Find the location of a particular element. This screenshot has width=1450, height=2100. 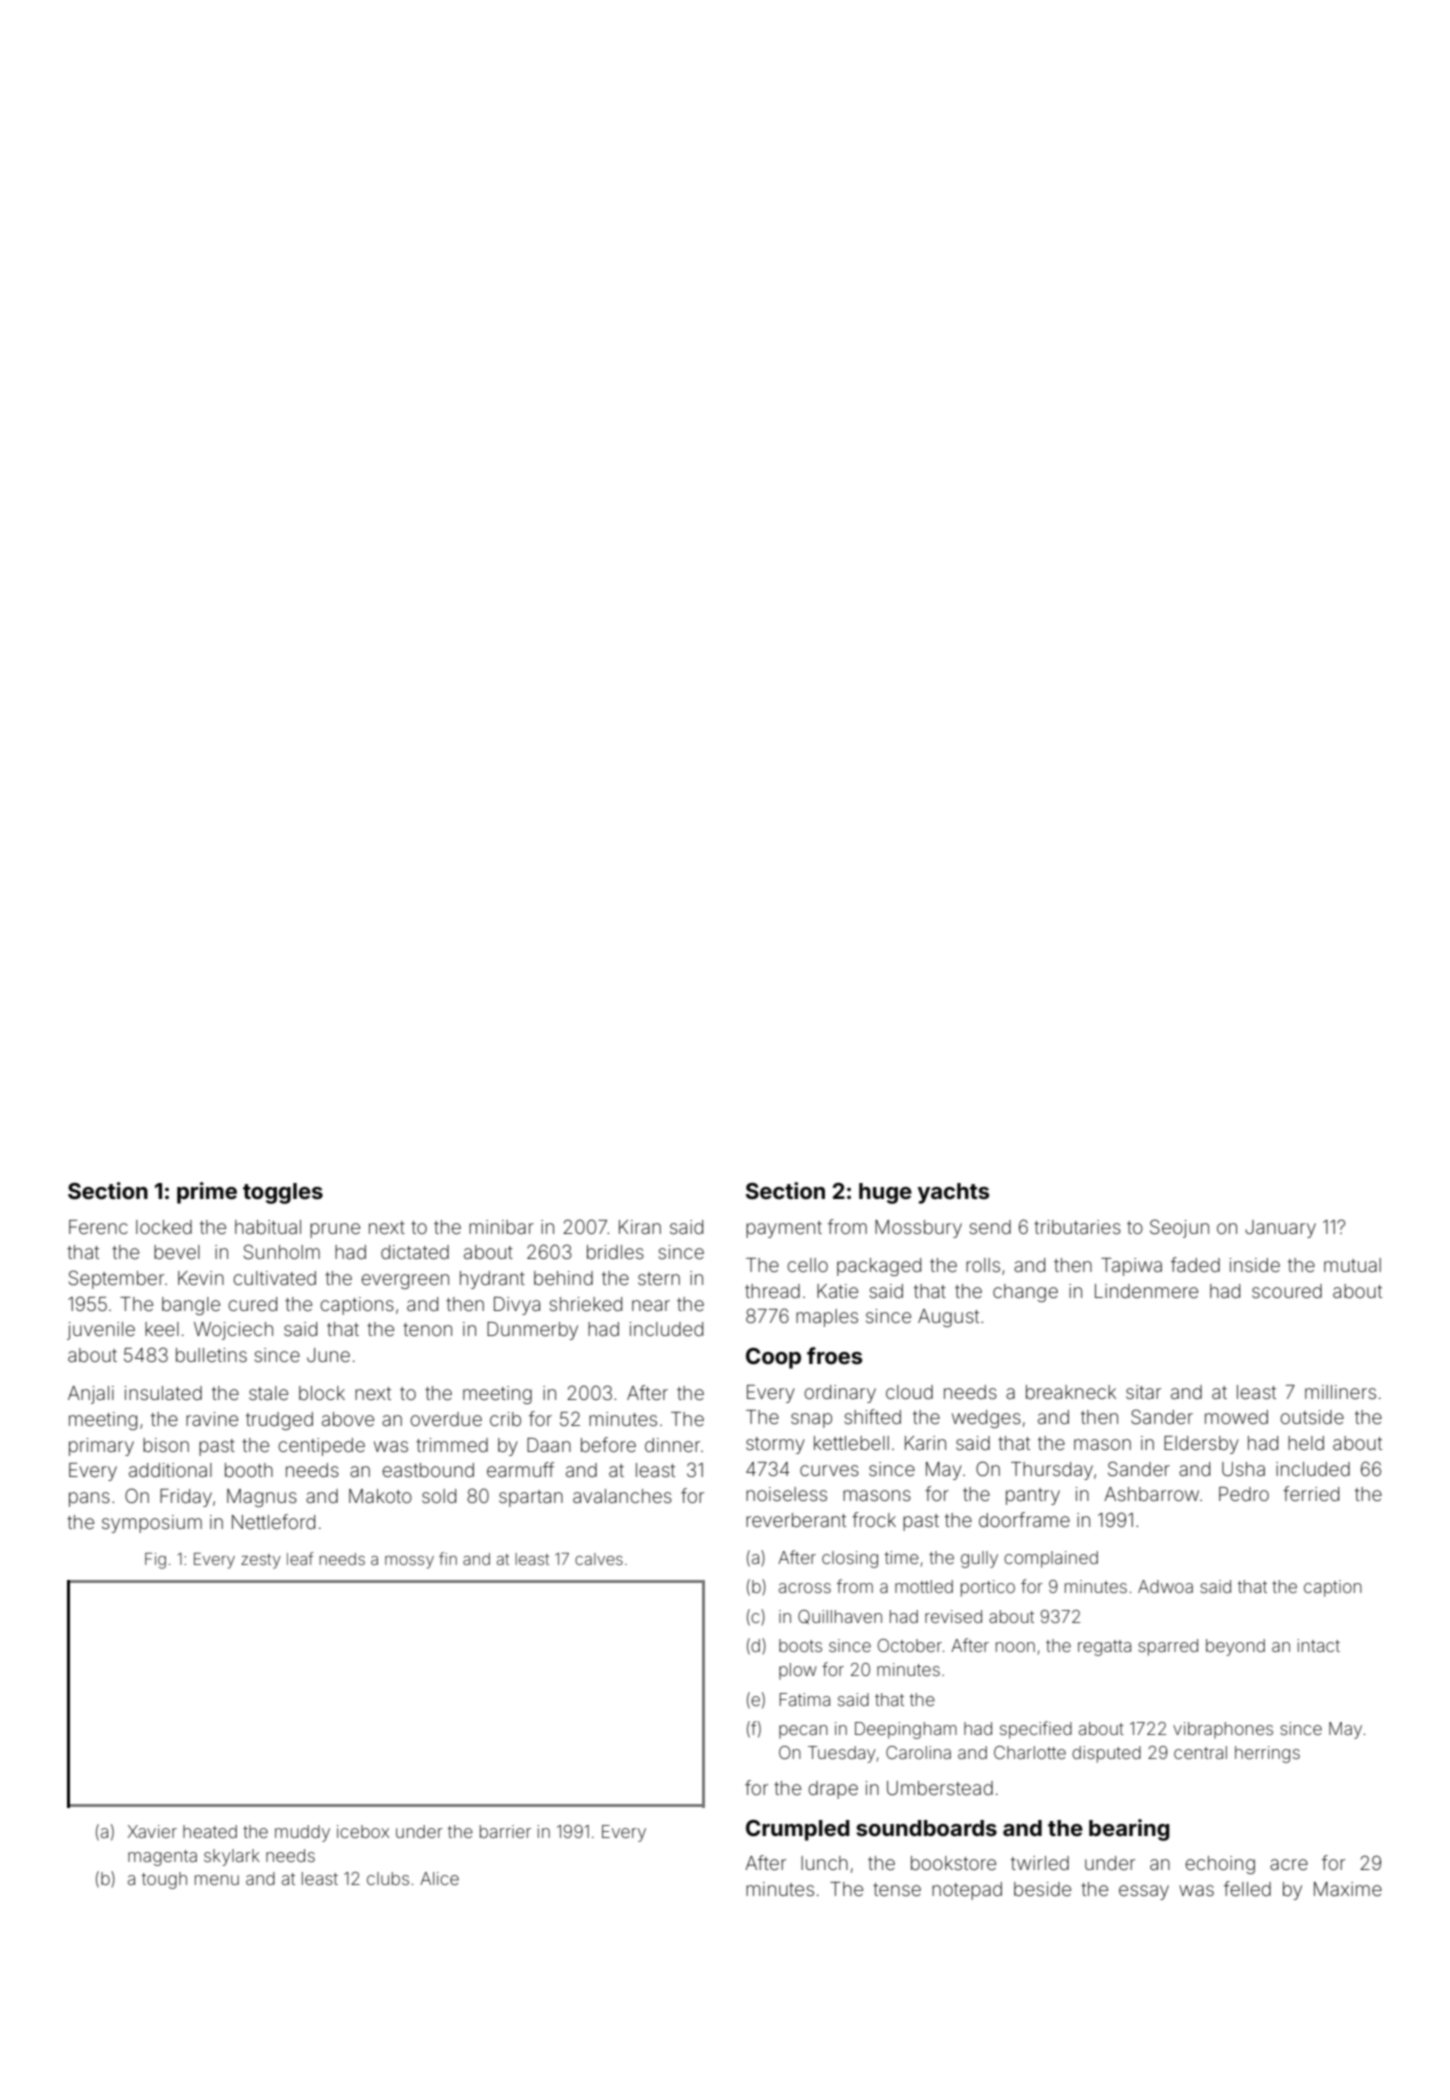

dinner is located at coordinates (672, 1445).
